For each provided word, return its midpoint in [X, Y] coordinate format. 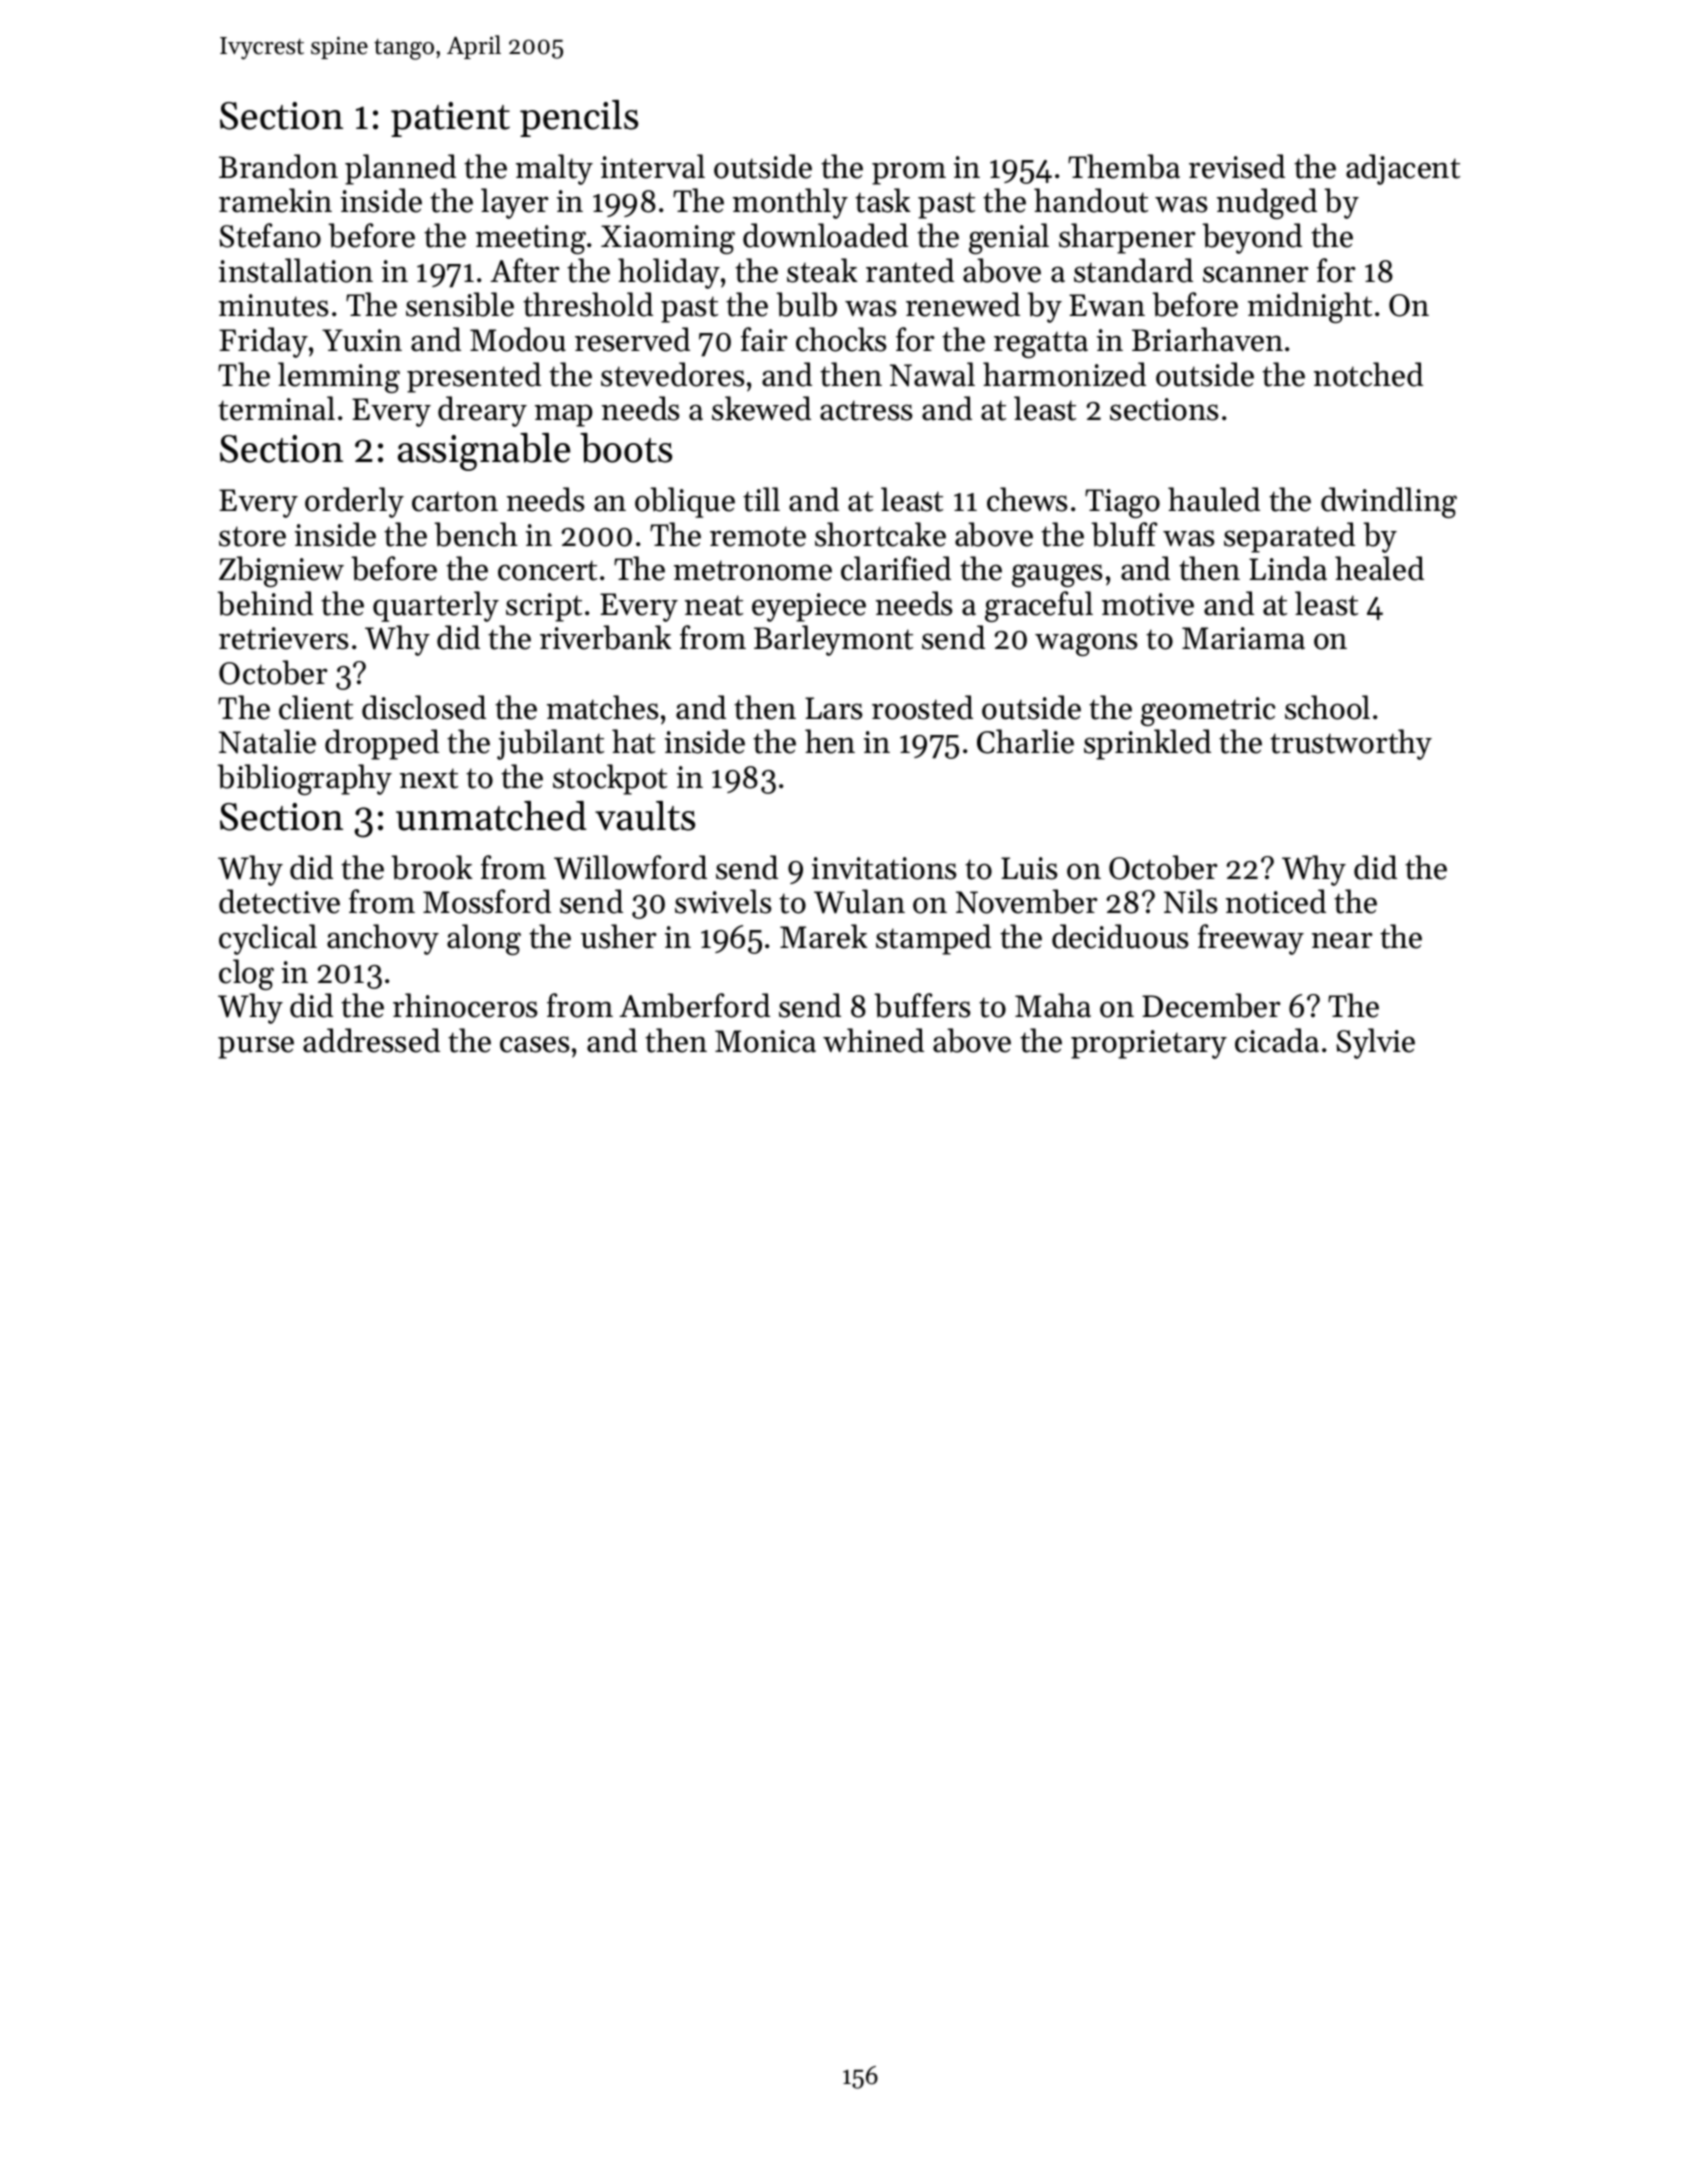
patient [450, 119]
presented [474, 377]
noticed [1276, 901]
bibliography [304, 779]
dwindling [1389, 502]
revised [1237, 166]
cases [535, 1044]
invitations [884, 868]
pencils [579, 118]
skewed [761, 408]
